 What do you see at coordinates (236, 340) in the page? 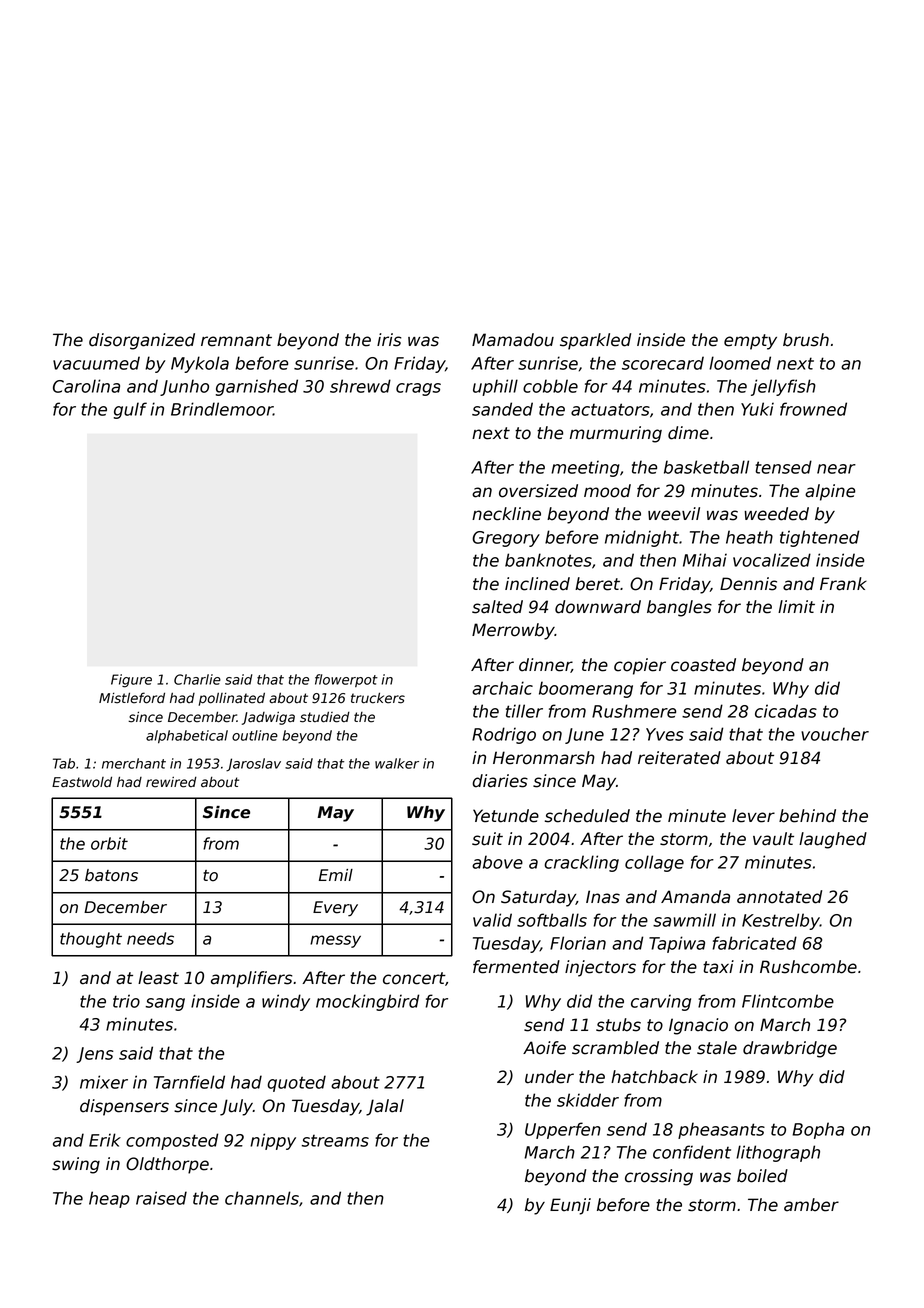
I see `remnant` at bounding box center [236, 340].
